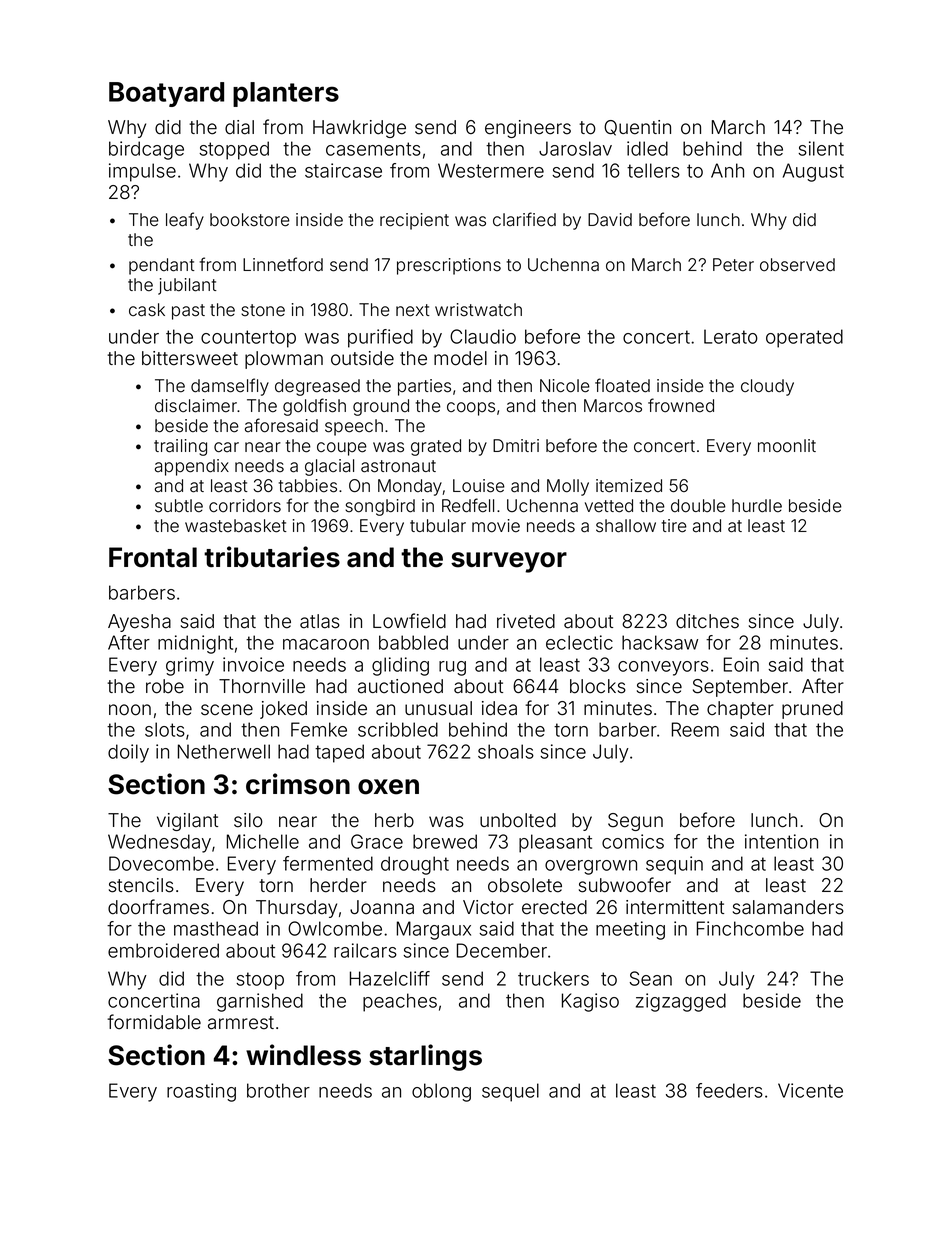 The width and height of the page is (952, 1233). Describe the element at coordinates (272, 557) in the page. I see `tributaries` at that location.
